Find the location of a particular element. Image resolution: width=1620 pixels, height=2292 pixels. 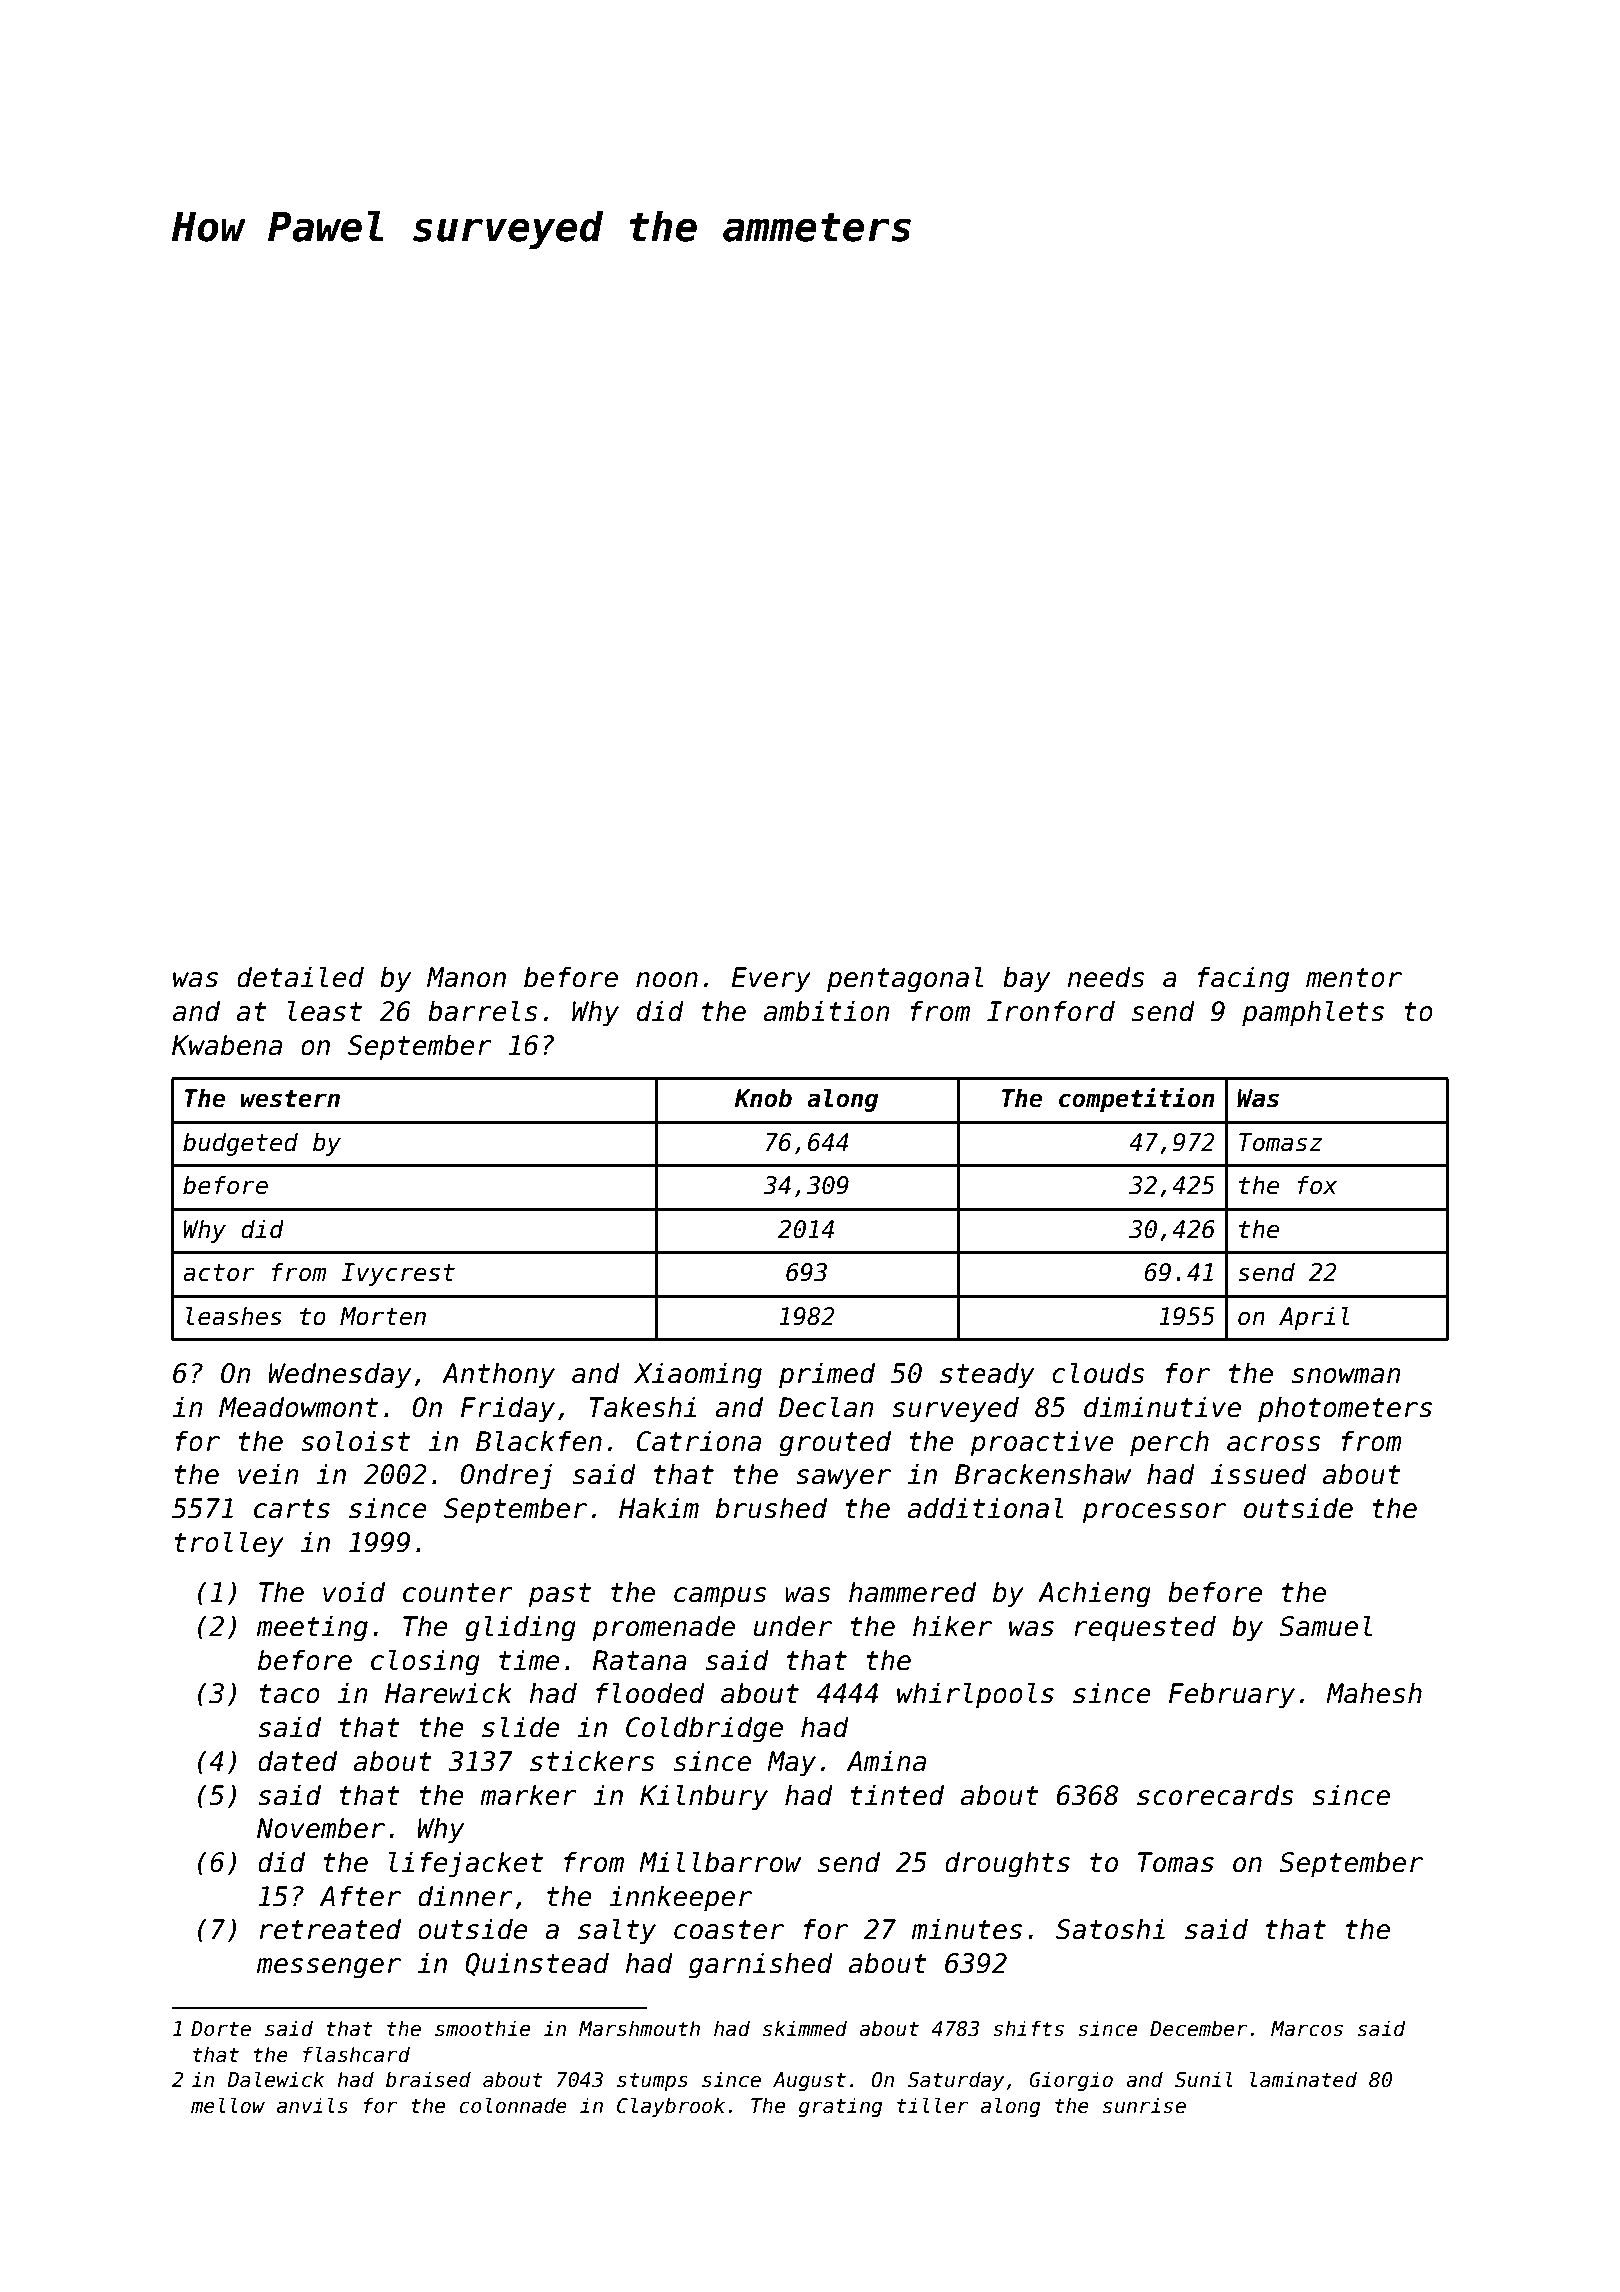

Xiaoming is located at coordinates (698, 1375).
